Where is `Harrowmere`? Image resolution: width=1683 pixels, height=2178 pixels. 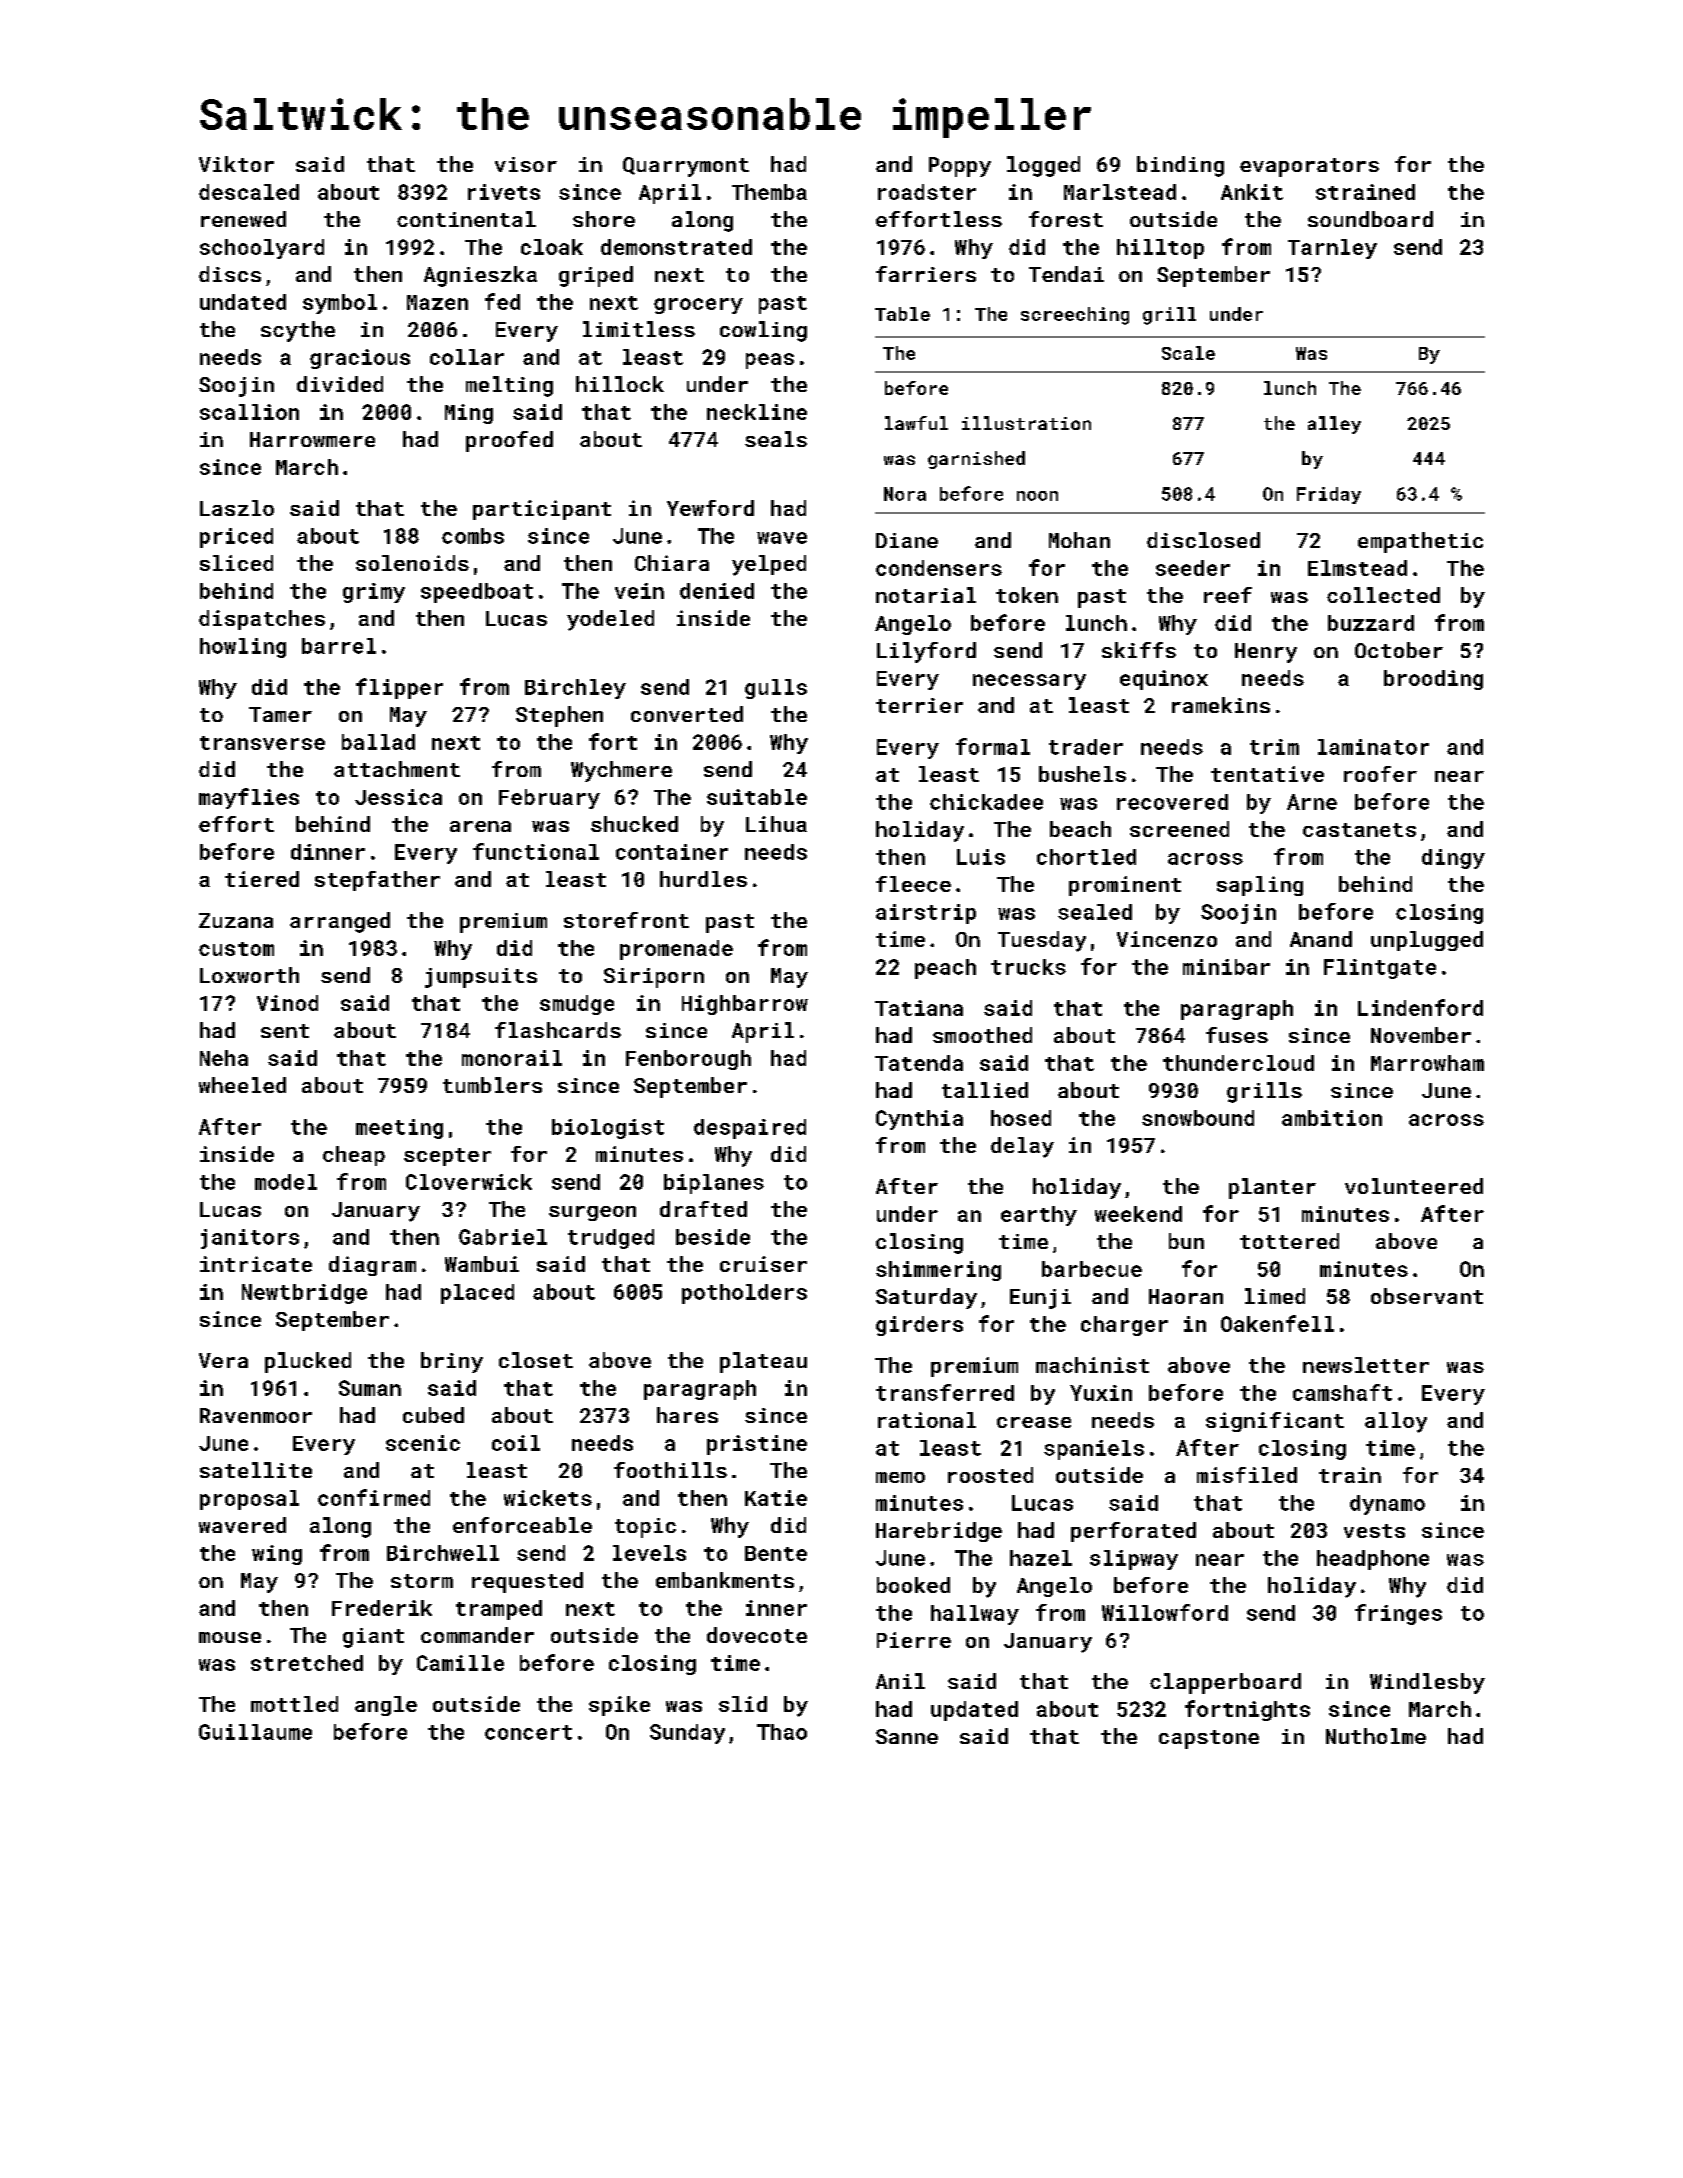 Harrowmere is located at coordinates (312, 439).
